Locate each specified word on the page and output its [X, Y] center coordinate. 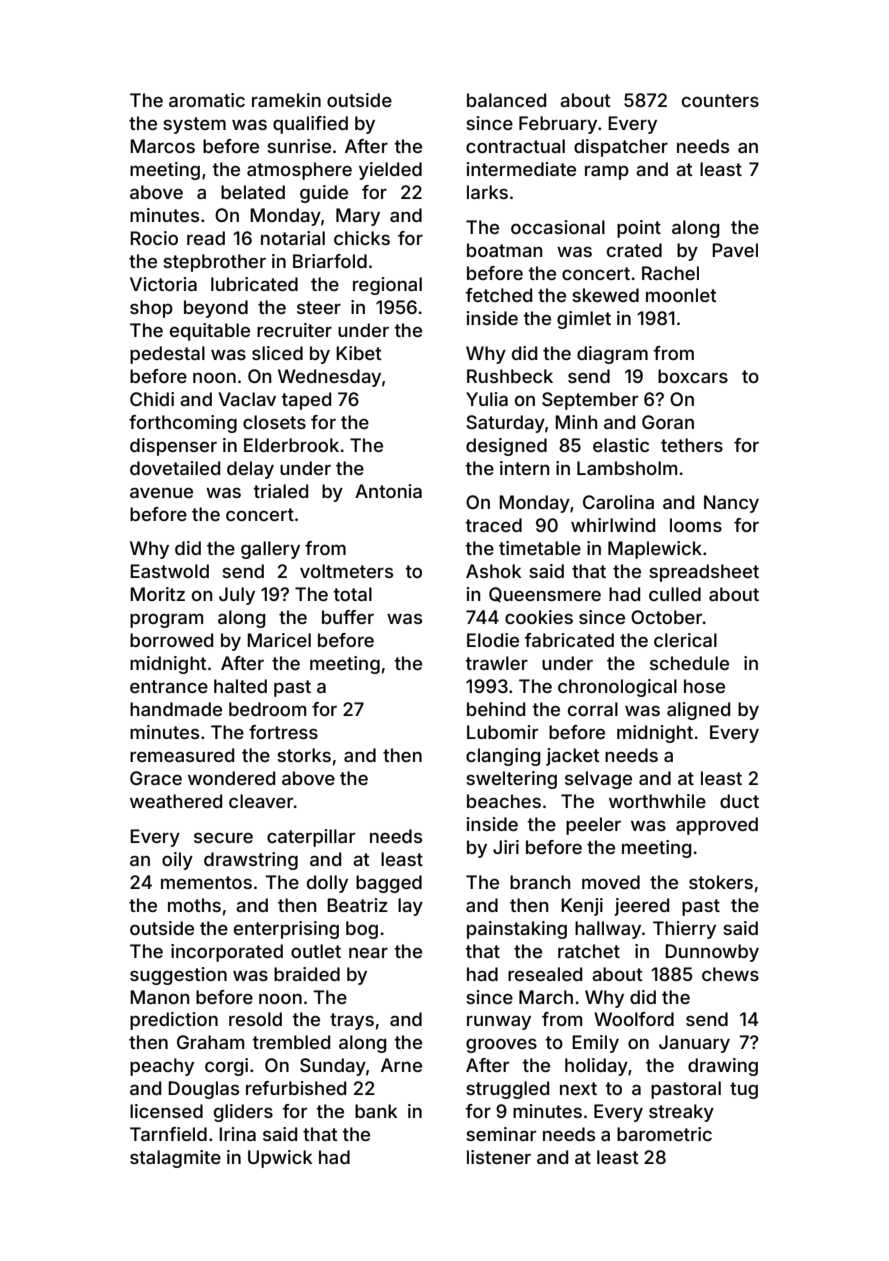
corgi [226, 1067]
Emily [595, 1044]
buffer [348, 617]
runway [499, 1022]
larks [487, 192]
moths [194, 905]
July [237, 596]
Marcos [162, 146]
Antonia [388, 491]
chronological [617, 688]
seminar [501, 1134]
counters [720, 100]
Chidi [152, 399]
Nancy [731, 504]
